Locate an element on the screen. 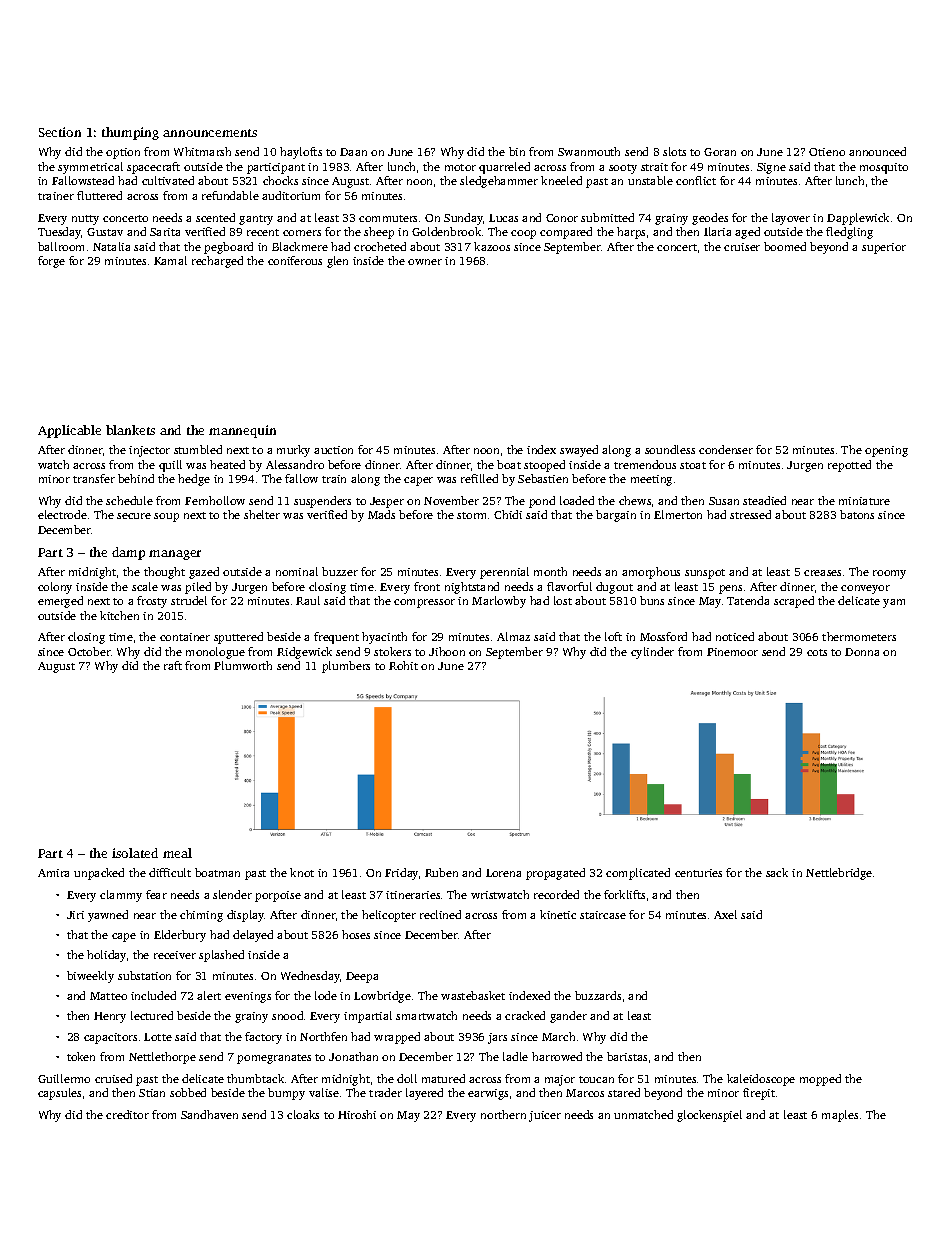  meal is located at coordinates (177, 853).
